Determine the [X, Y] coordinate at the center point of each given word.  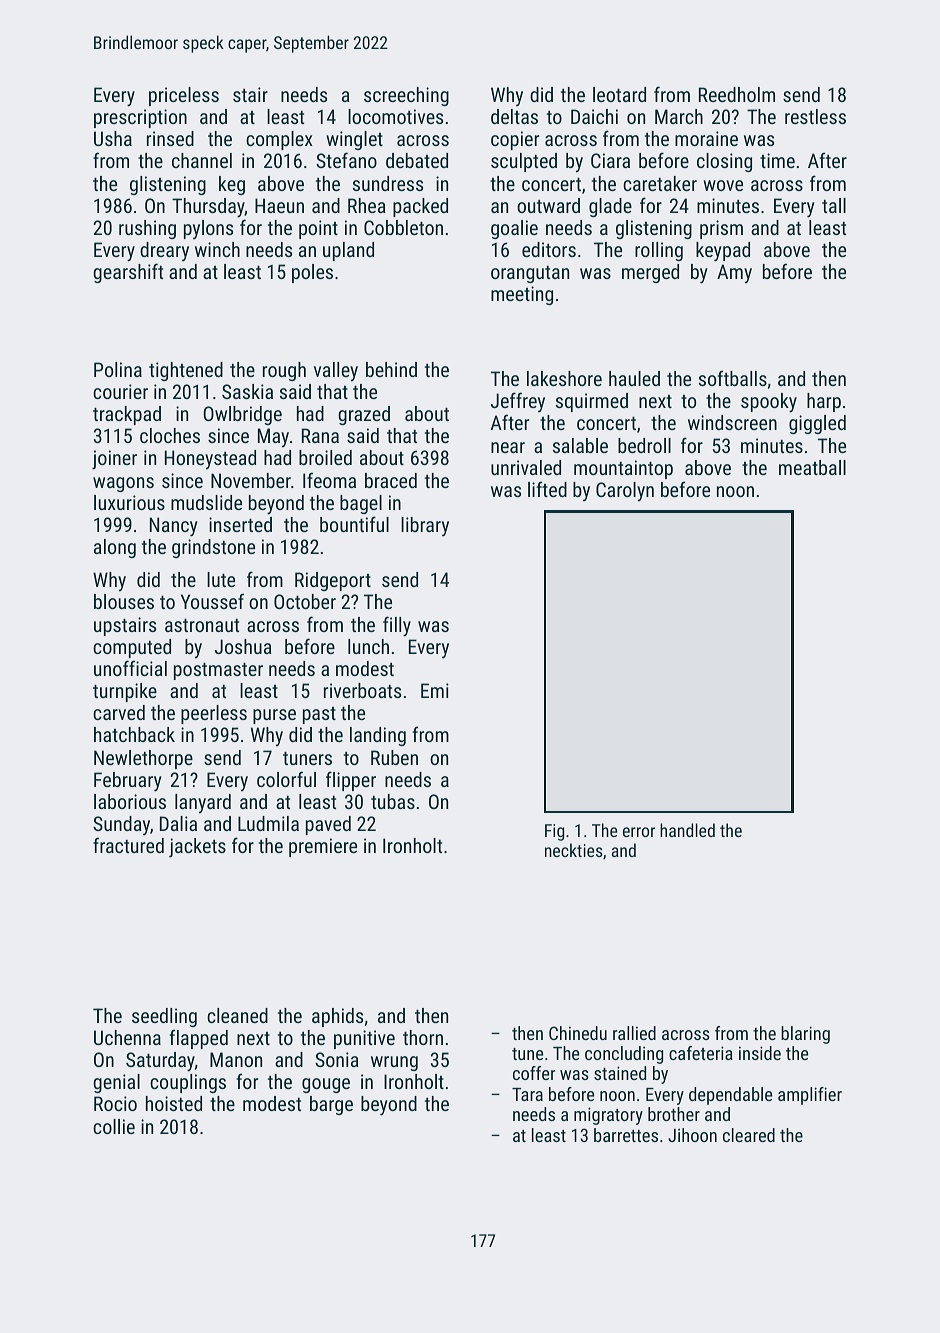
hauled [634, 378]
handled [687, 830]
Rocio [115, 1103]
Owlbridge [242, 415]
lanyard [203, 804]
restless [815, 116]
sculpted [524, 162]
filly [397, 626]
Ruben [394, 757]
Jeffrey [518, 402]
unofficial [130, 668]
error [639, 832]
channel [202, 160]
